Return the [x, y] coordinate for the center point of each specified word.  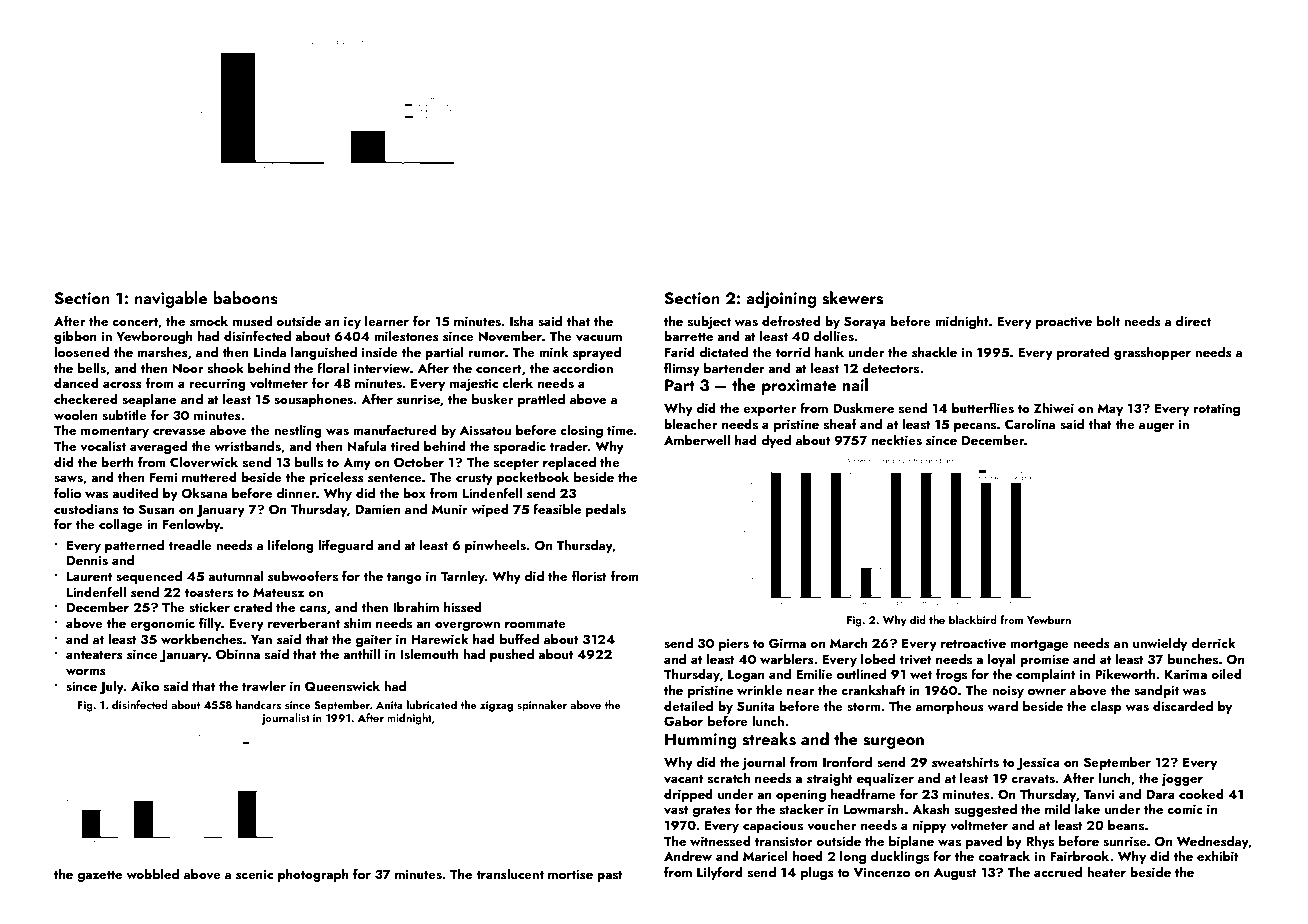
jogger [1182, 779]
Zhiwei [1054, 407]
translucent [510, 873]
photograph [313, 875]
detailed [688, 705]
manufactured [395, 429]
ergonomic [162, 624]
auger [1157, 427]
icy [352, 322]
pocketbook [533, 478]
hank [829, 351]
